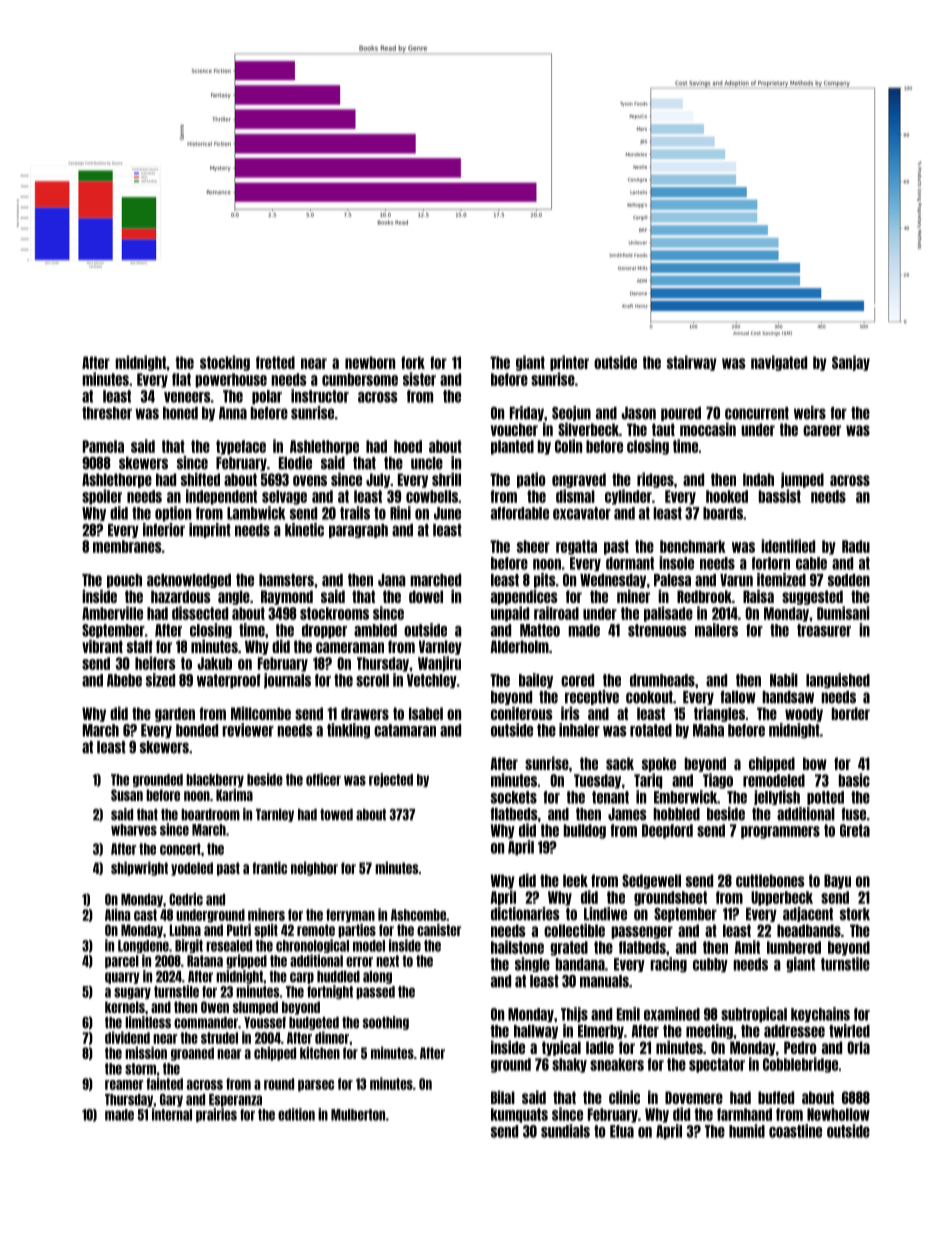  I want to click on ferryman, so click(350, 916).
